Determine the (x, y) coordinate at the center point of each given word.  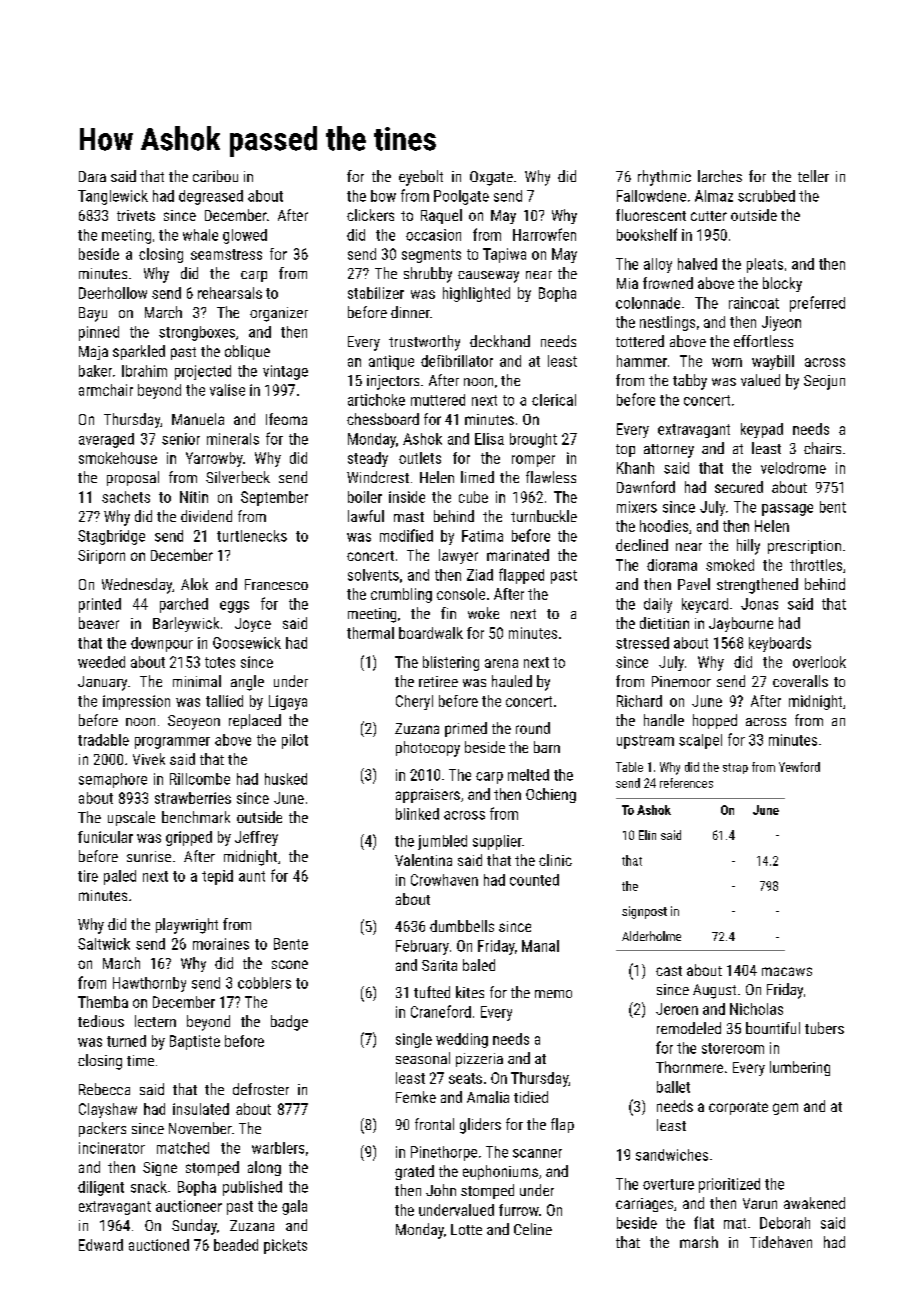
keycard (705, 605)
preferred (817, 304)
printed (100, 605)
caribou (215, 176)
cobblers (264, 983)
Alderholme (651, 936)
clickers (370, 215)
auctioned (159, 1245)
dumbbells (462, 926)
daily (658, 605)
